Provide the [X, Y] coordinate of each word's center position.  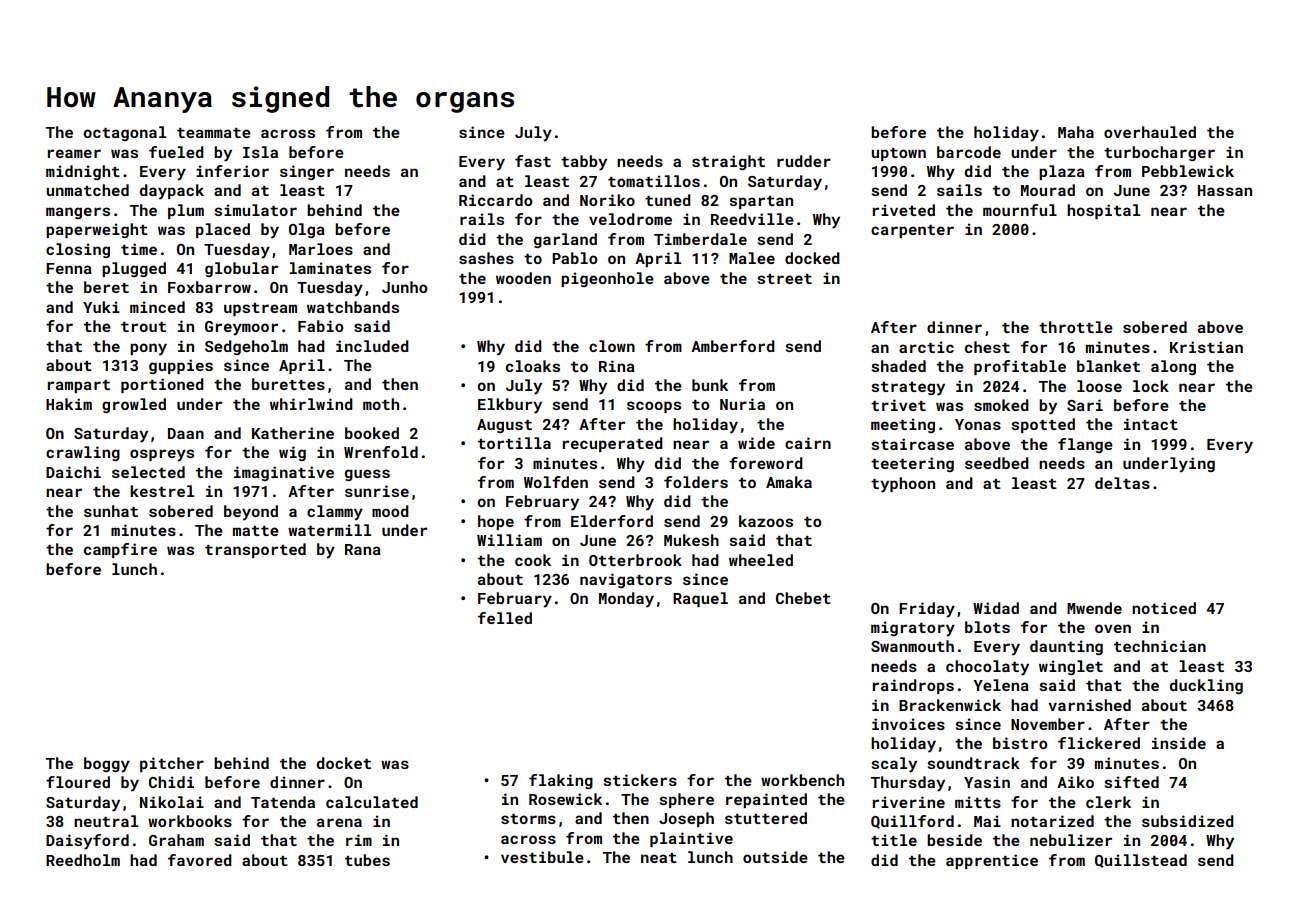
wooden [523, 278]
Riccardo [496, 200]
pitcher [172, 764]
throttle [1076, 327]
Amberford [733, 346]
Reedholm [83, 860]
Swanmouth [912, 646]
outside [775, 857]
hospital [1103, 211]
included [372, 346]
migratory [913, 629]
